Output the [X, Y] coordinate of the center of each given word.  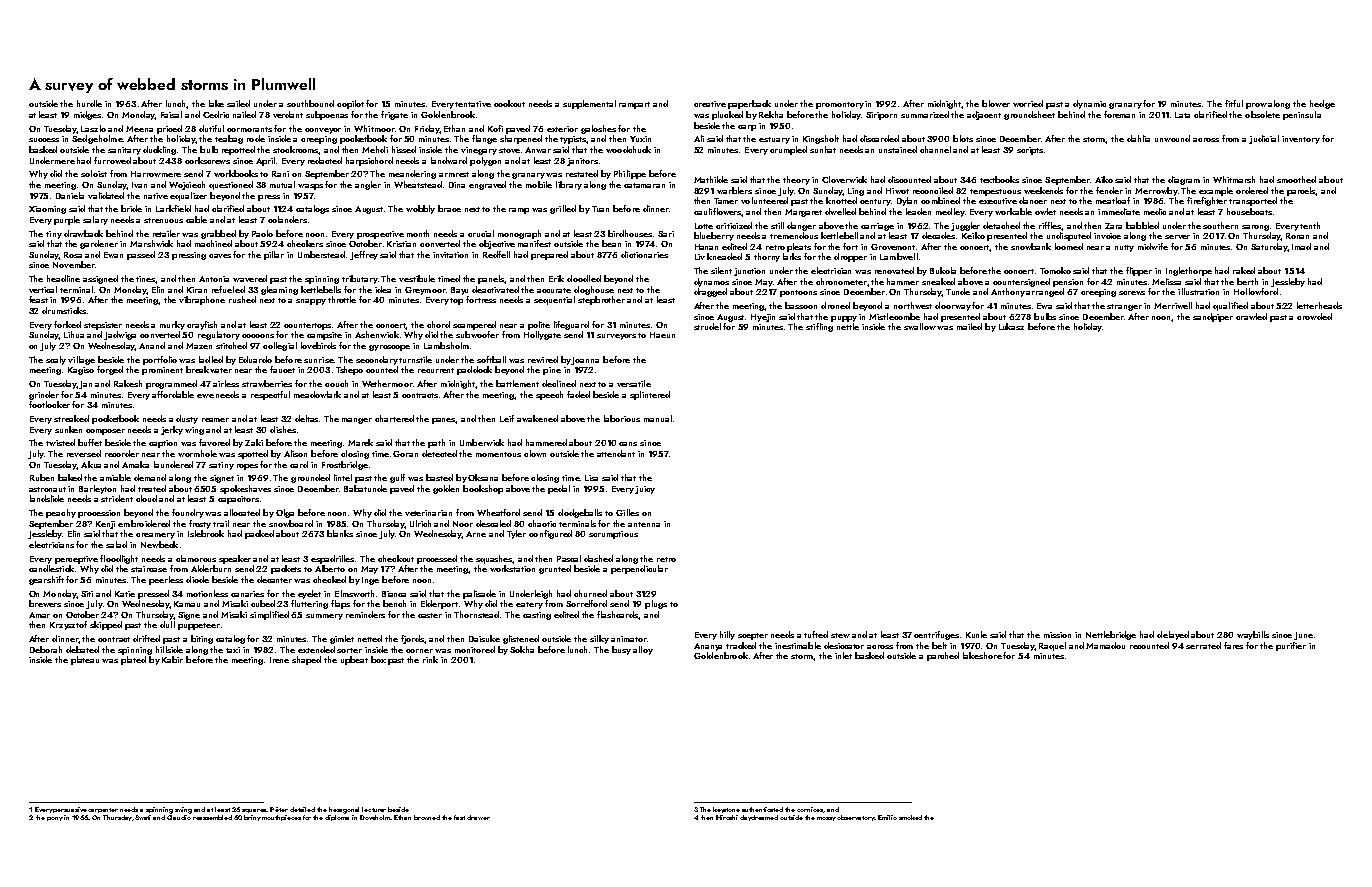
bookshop [483, 489]
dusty [187, 419]
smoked [910, 817]
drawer [478, 817]
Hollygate [542, 335]
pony [55, 819]
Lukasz [1011, 326]
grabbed [218, 234]
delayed [1173, 635]
